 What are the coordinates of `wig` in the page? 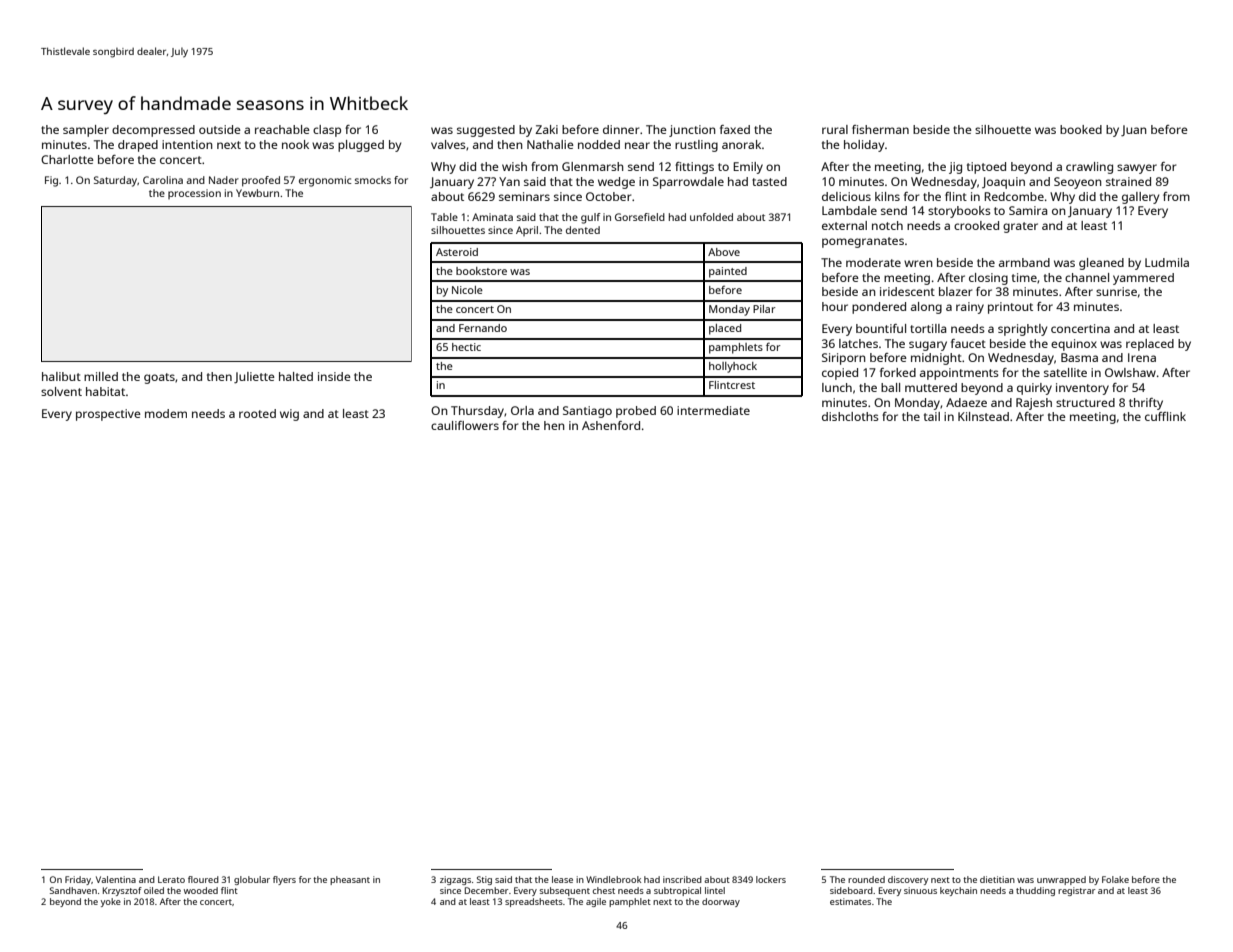 It's located at (289, 415).
